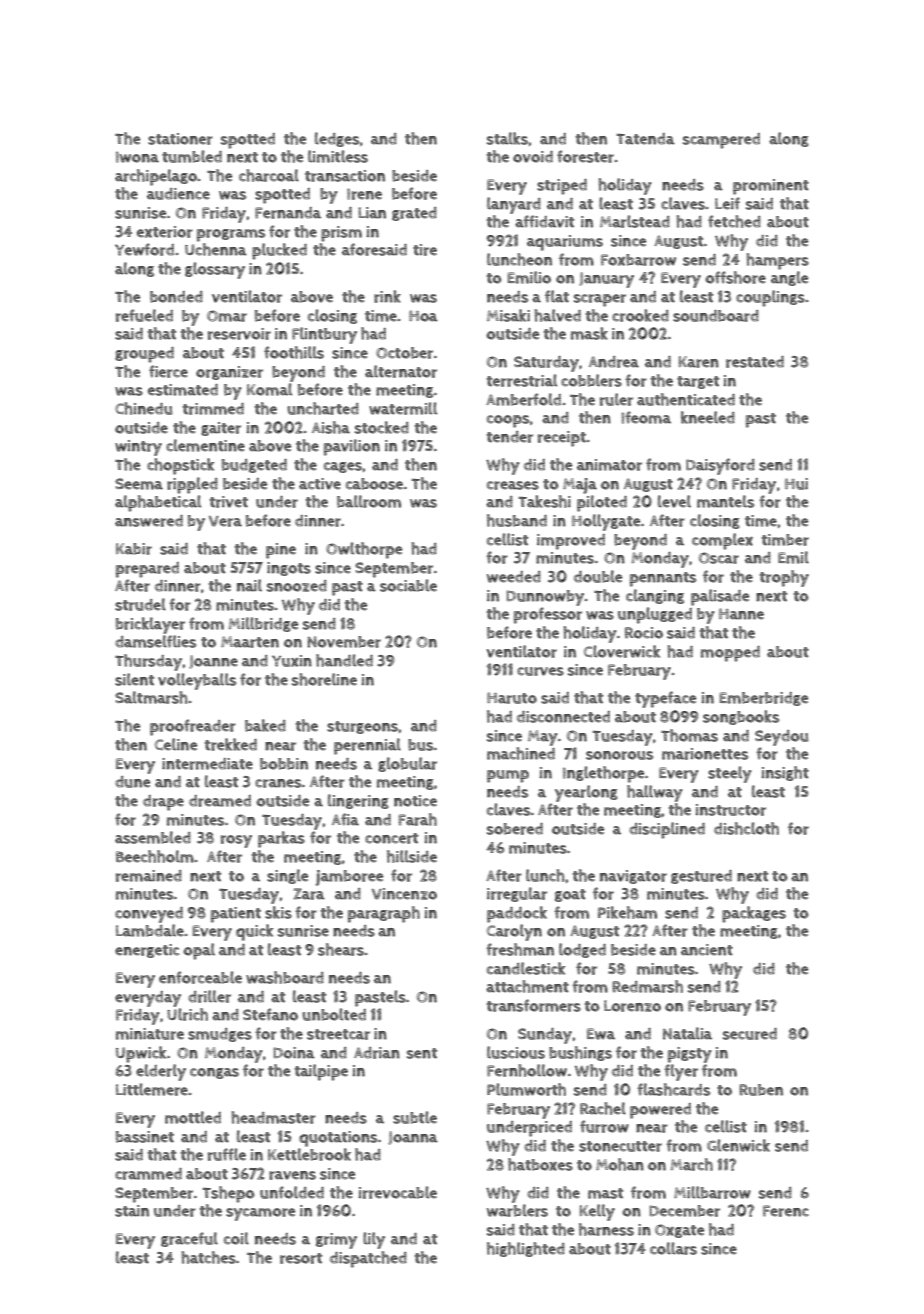  What do you see at coordinates (508, 421) in the page?
I see `coops` at bounding box center [508, 421].
